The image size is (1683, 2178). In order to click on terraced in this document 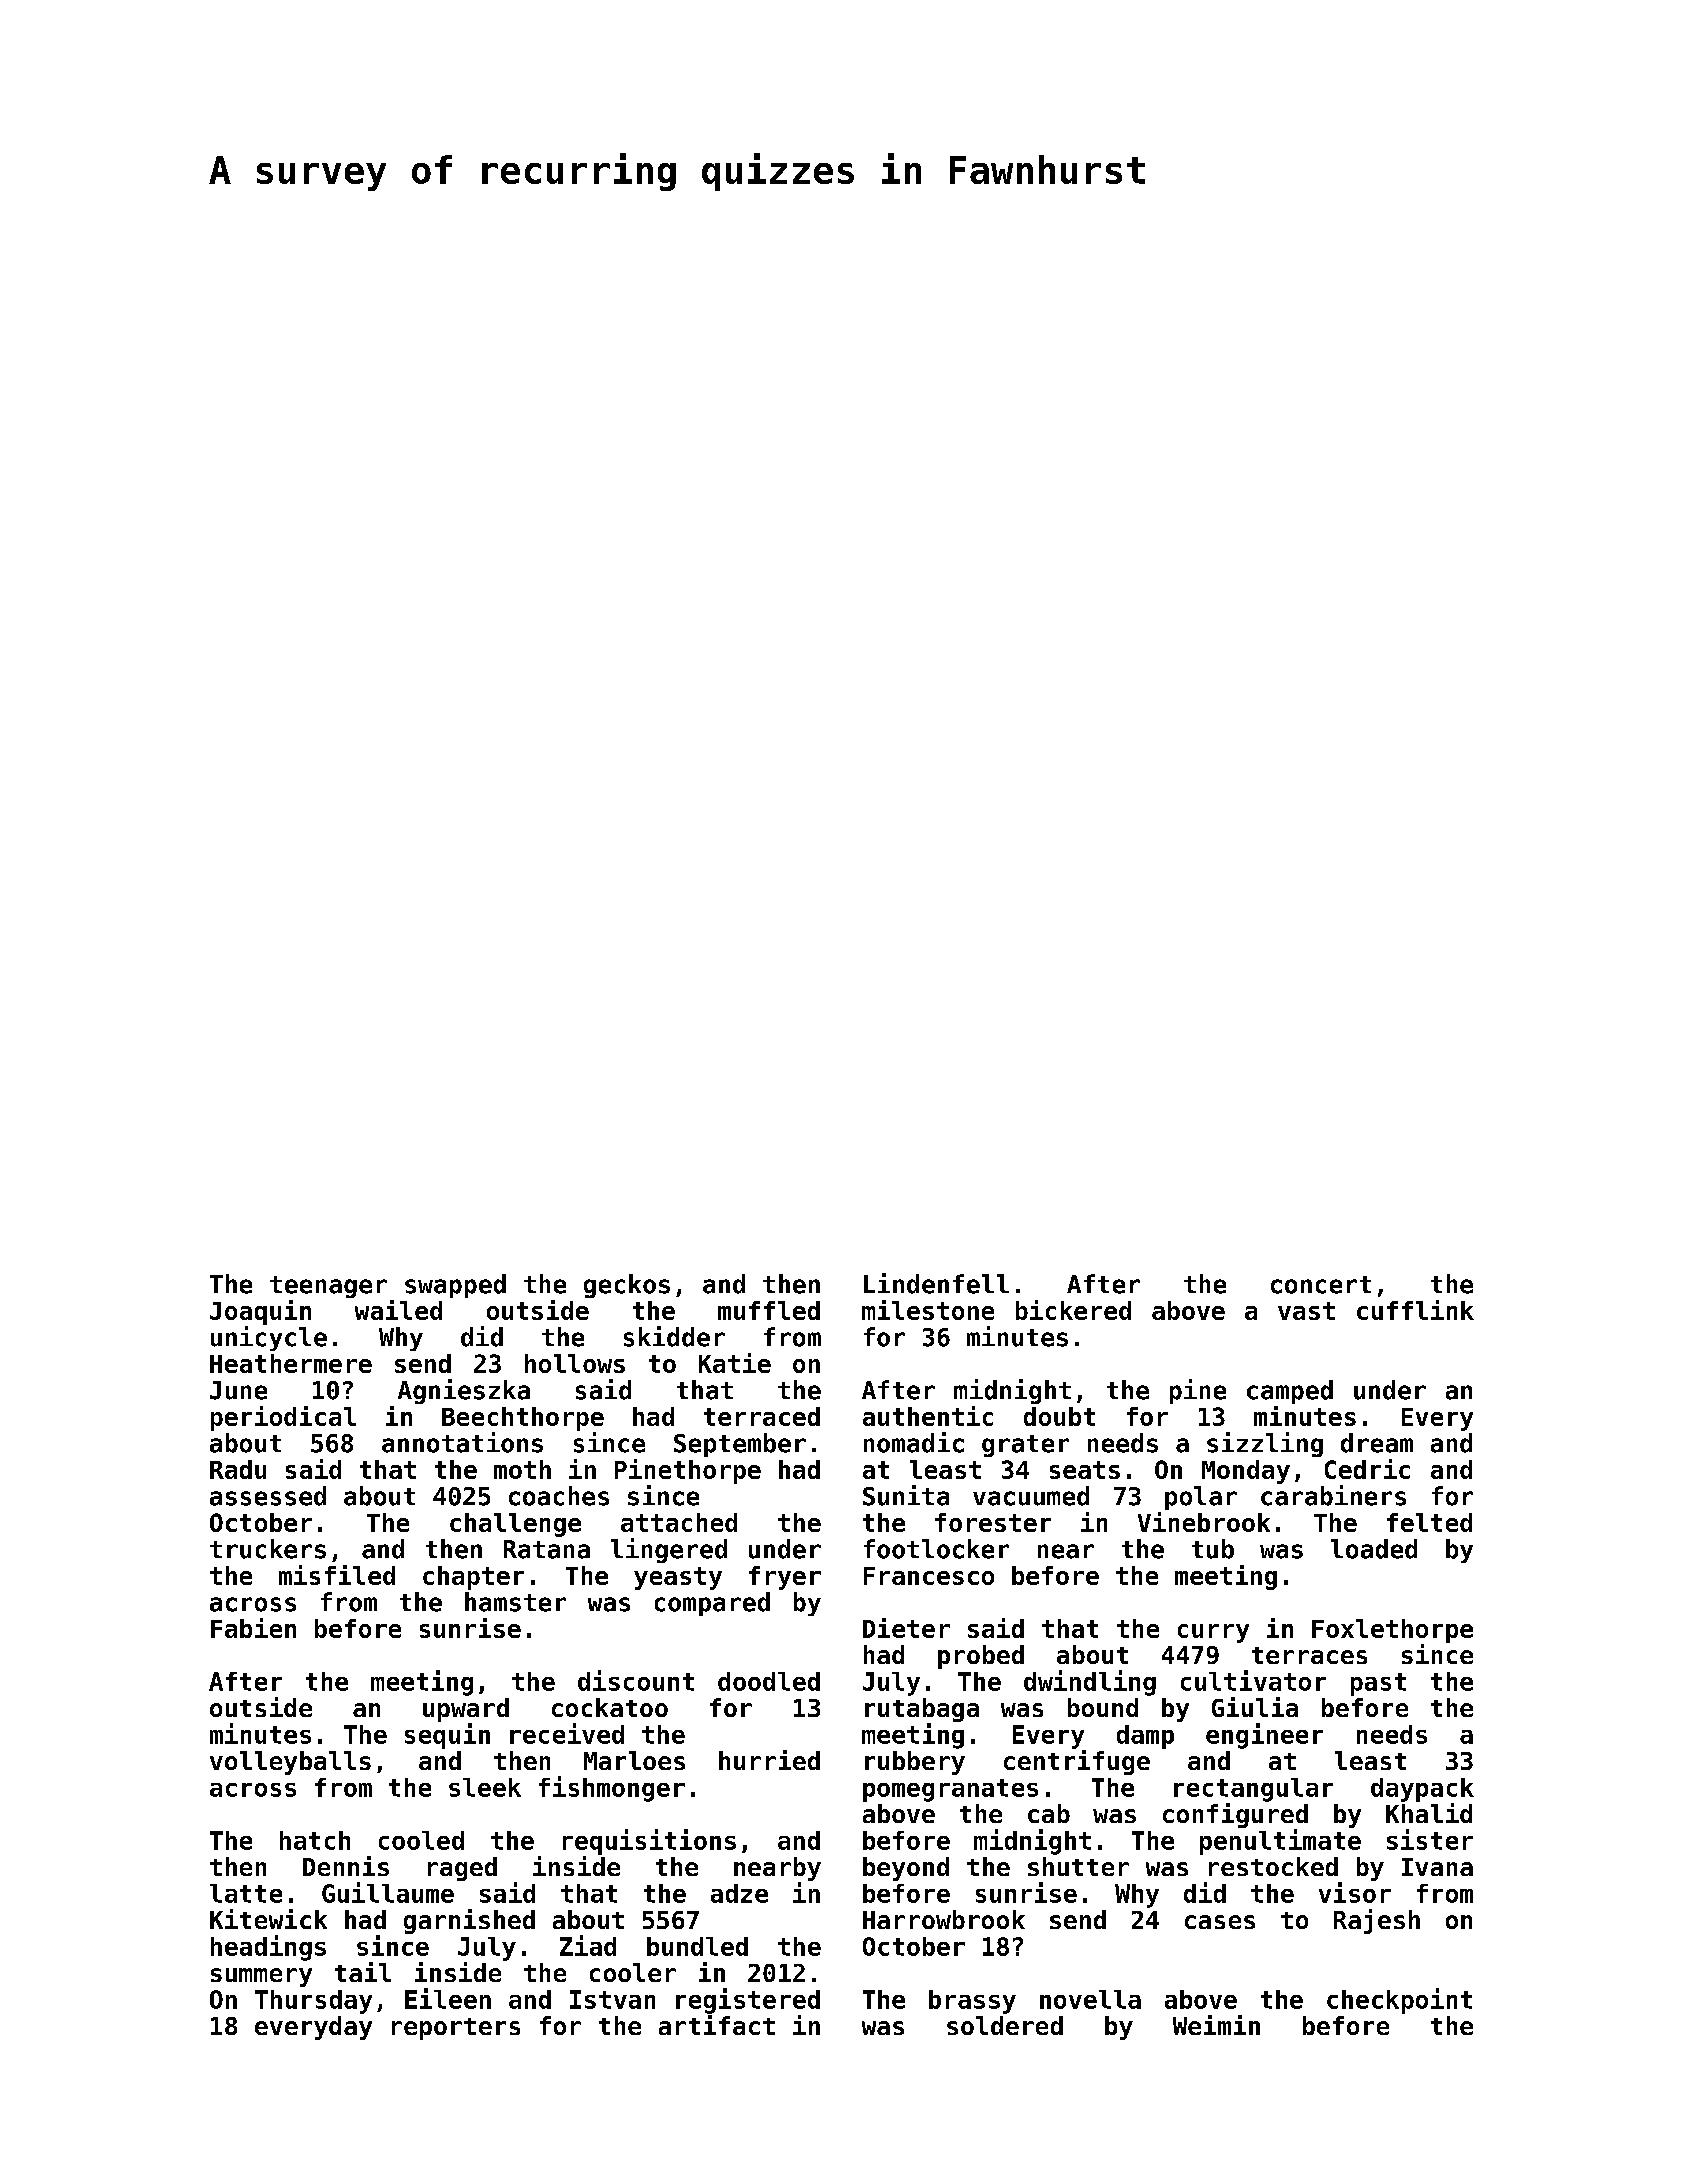, I will do `click(762, 1416)`.
